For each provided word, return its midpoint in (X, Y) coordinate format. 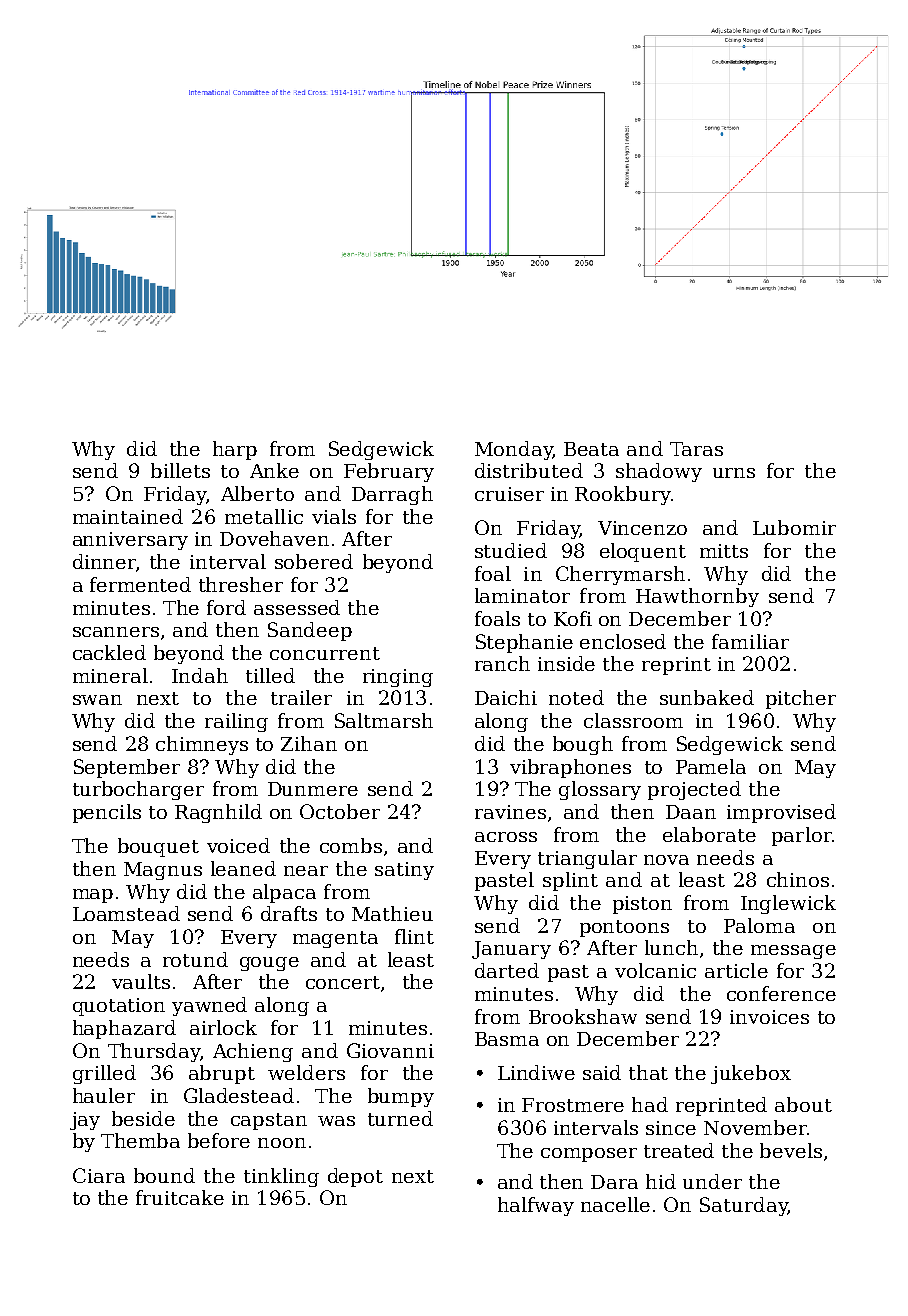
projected (694, 790)
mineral (110, 675)
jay (85, 1121)
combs (351, 845)
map (93, 896)
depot (355, 1177)
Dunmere (313, 789)
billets (180, 470)
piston (642, 905)
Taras (696, 449)
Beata (591, 449)
